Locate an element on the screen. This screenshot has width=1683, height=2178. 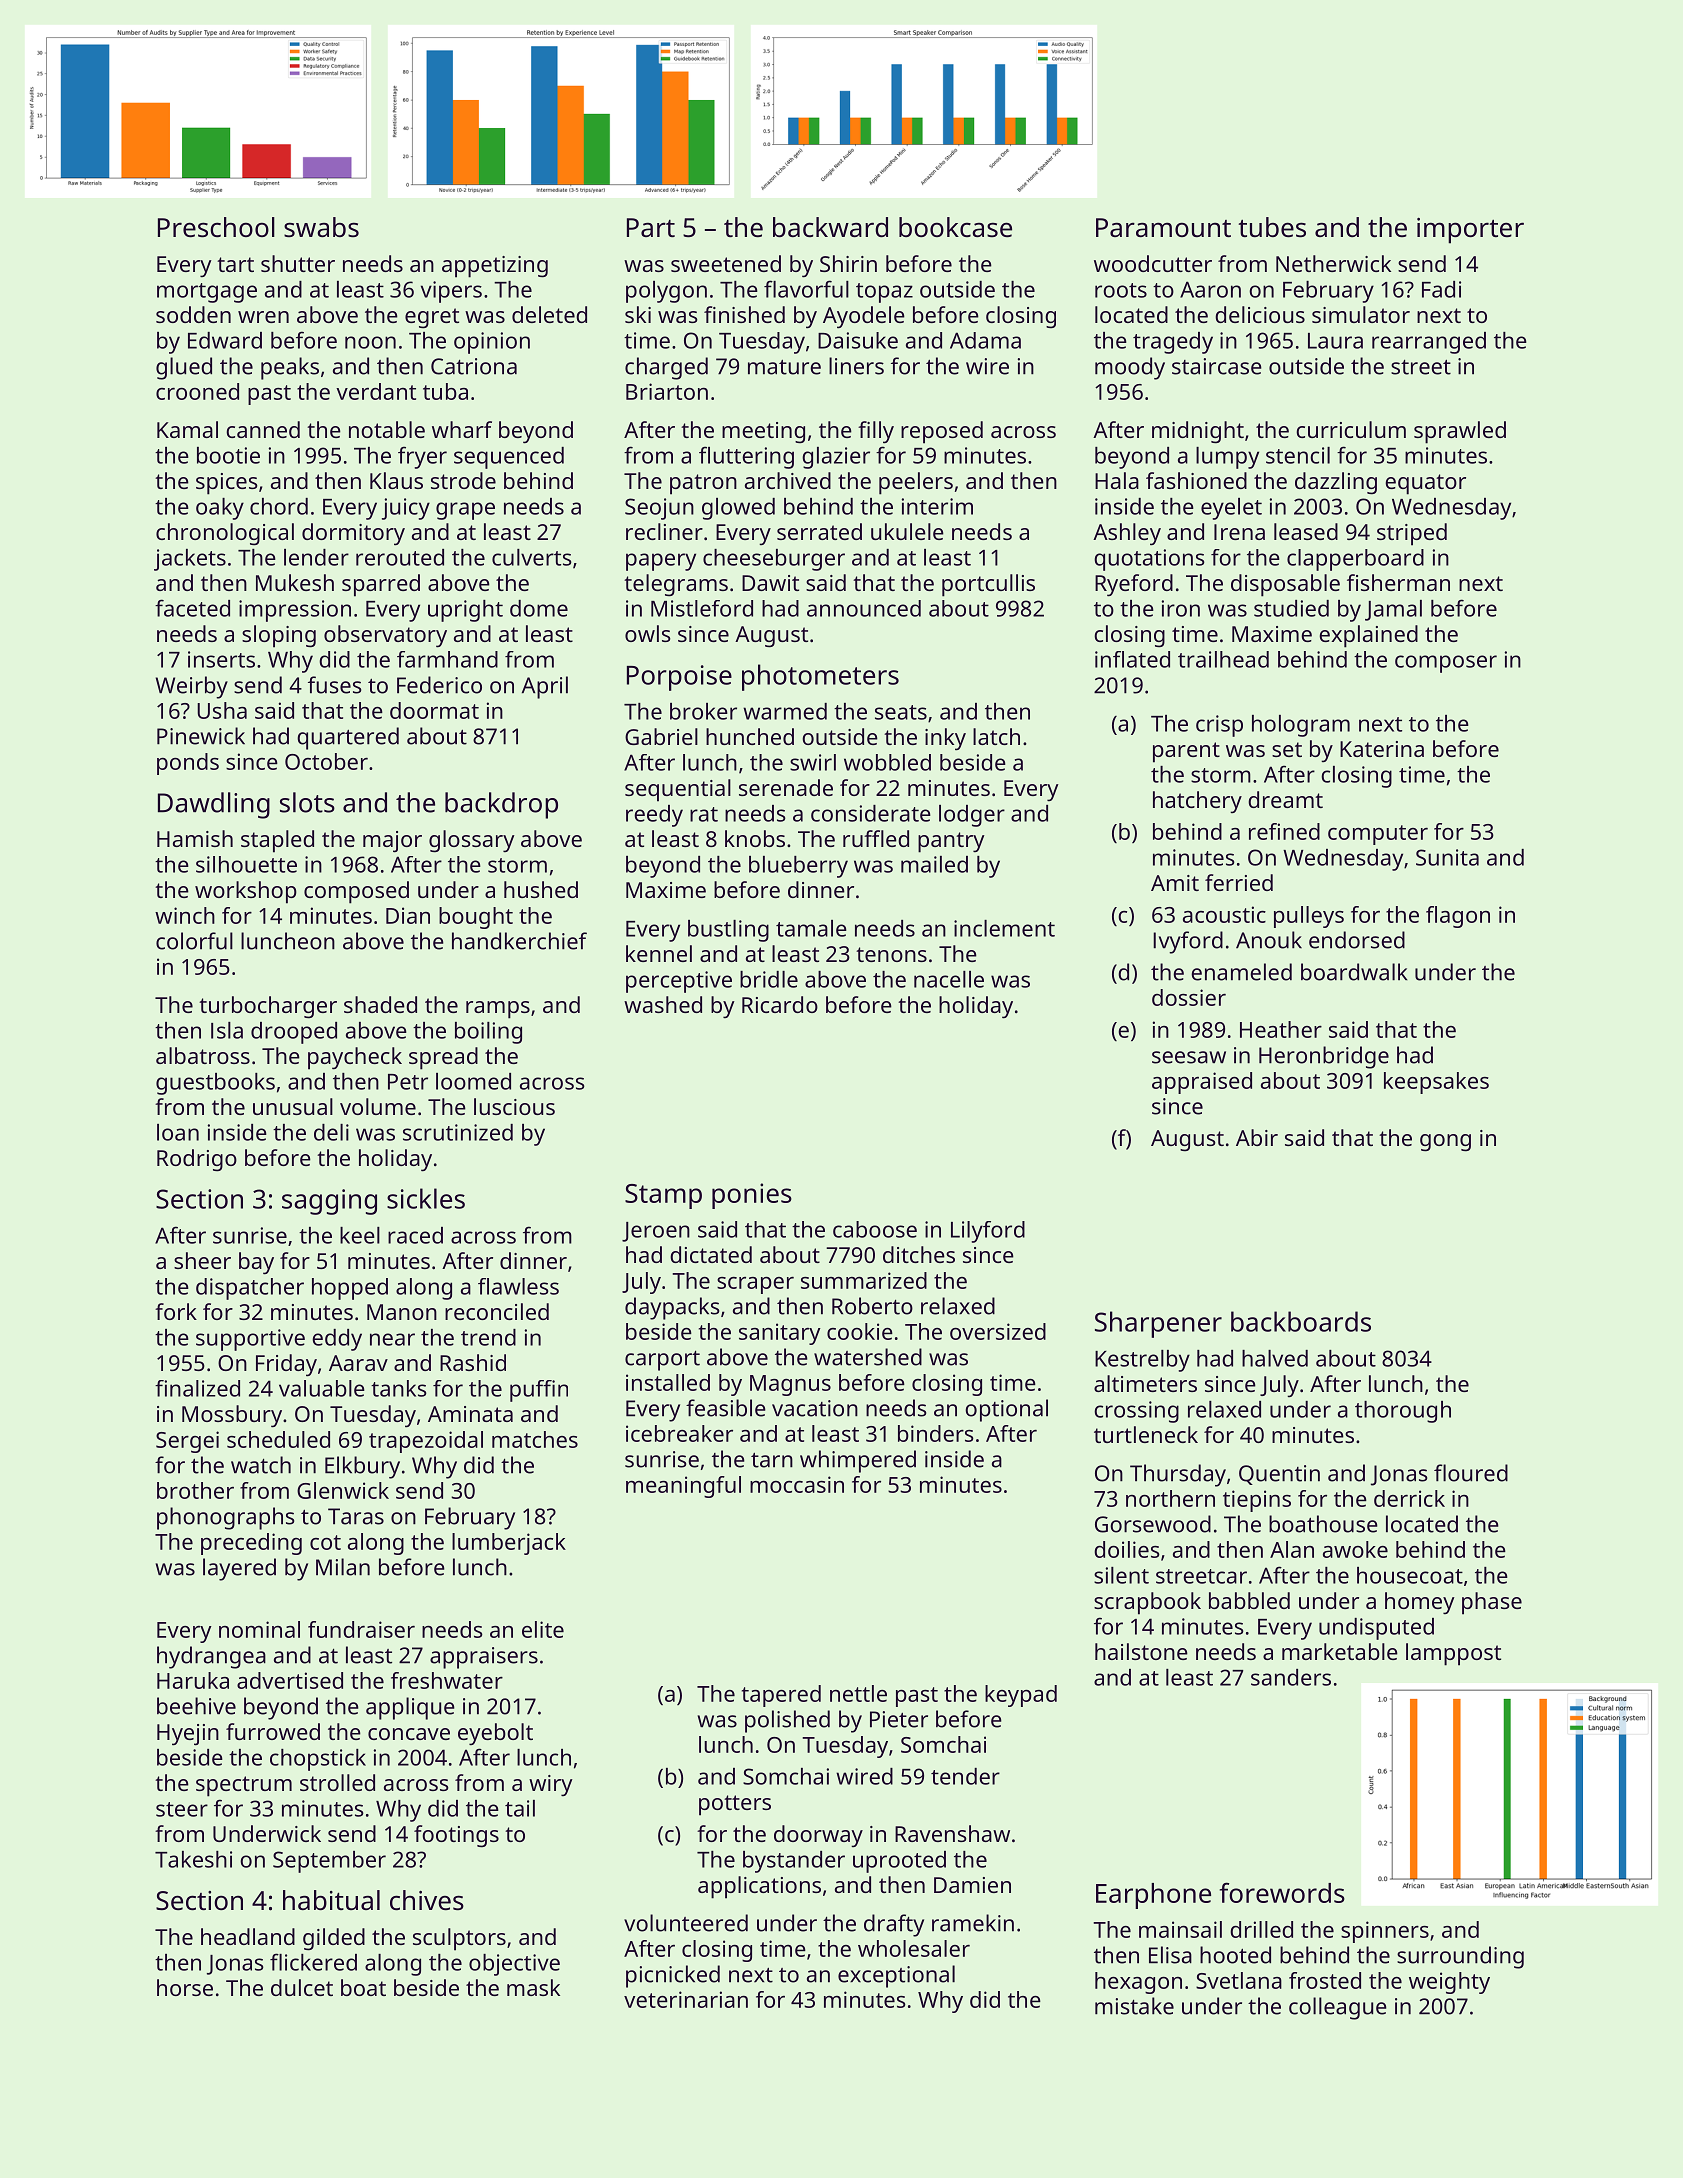
Lilyford is located at coordinates (988, 1232).
